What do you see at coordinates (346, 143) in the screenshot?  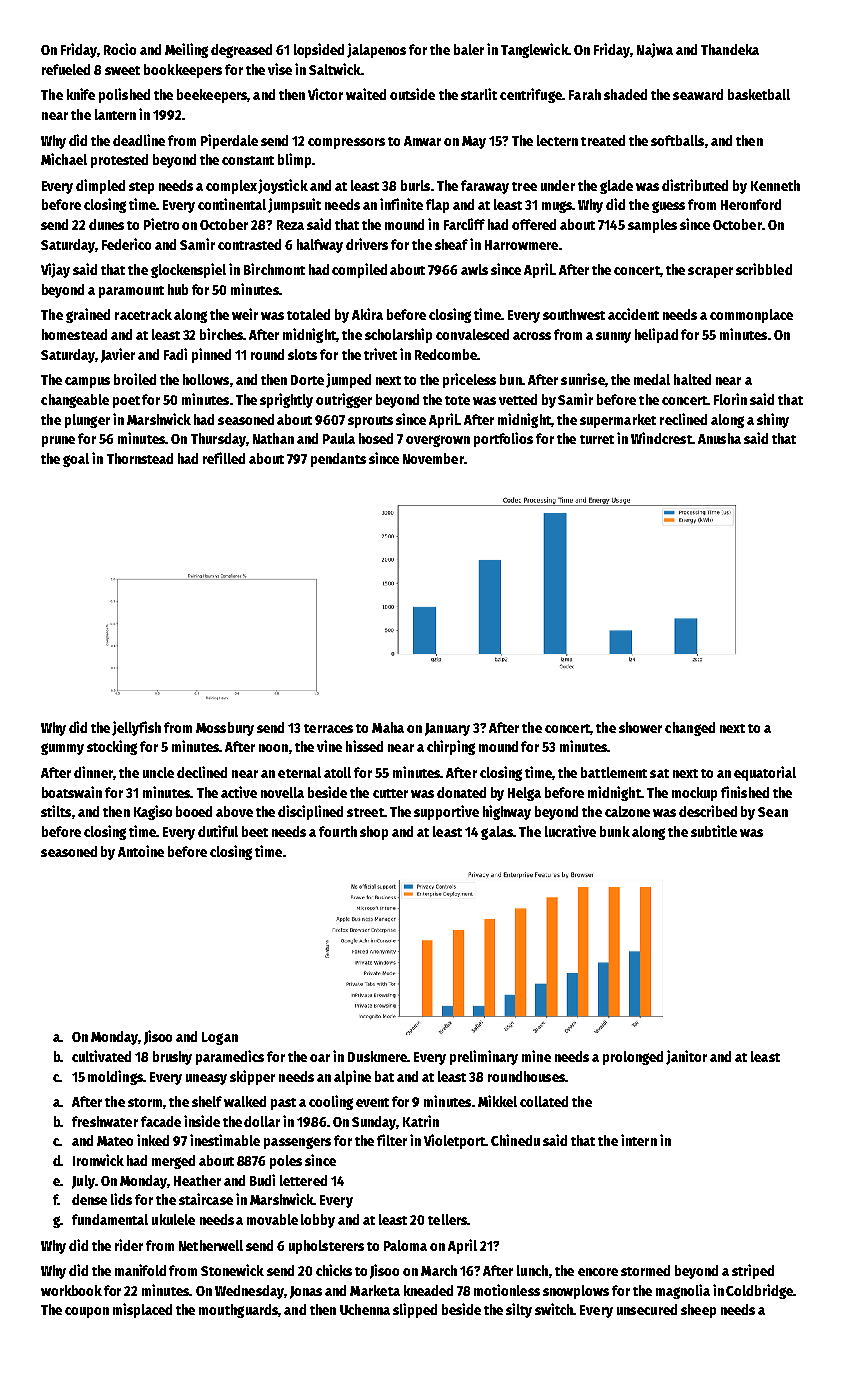 I see `compressors` at bounding box center [346, 143].
